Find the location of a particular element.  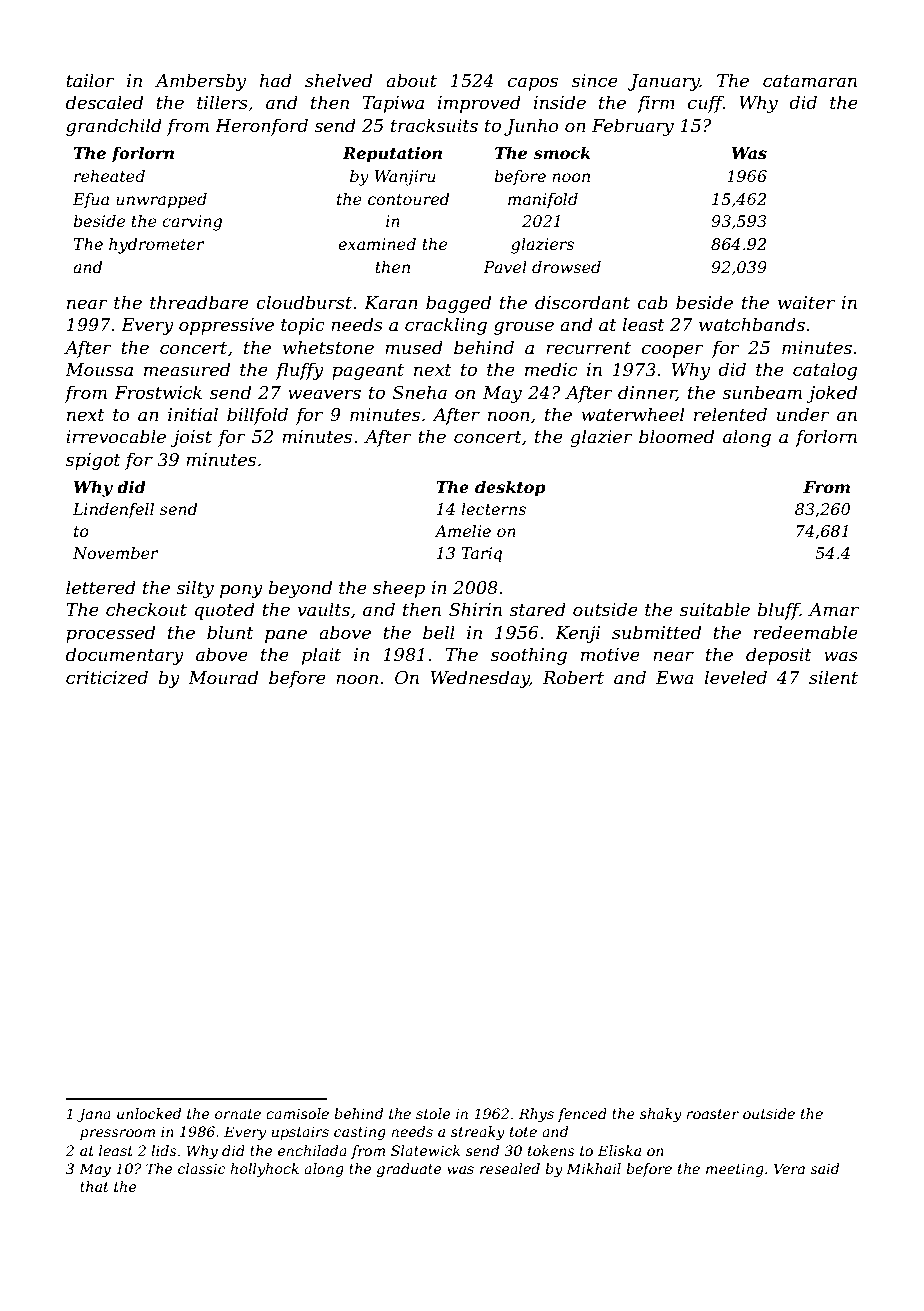

roaster is located at coordinates (712, 1114).
